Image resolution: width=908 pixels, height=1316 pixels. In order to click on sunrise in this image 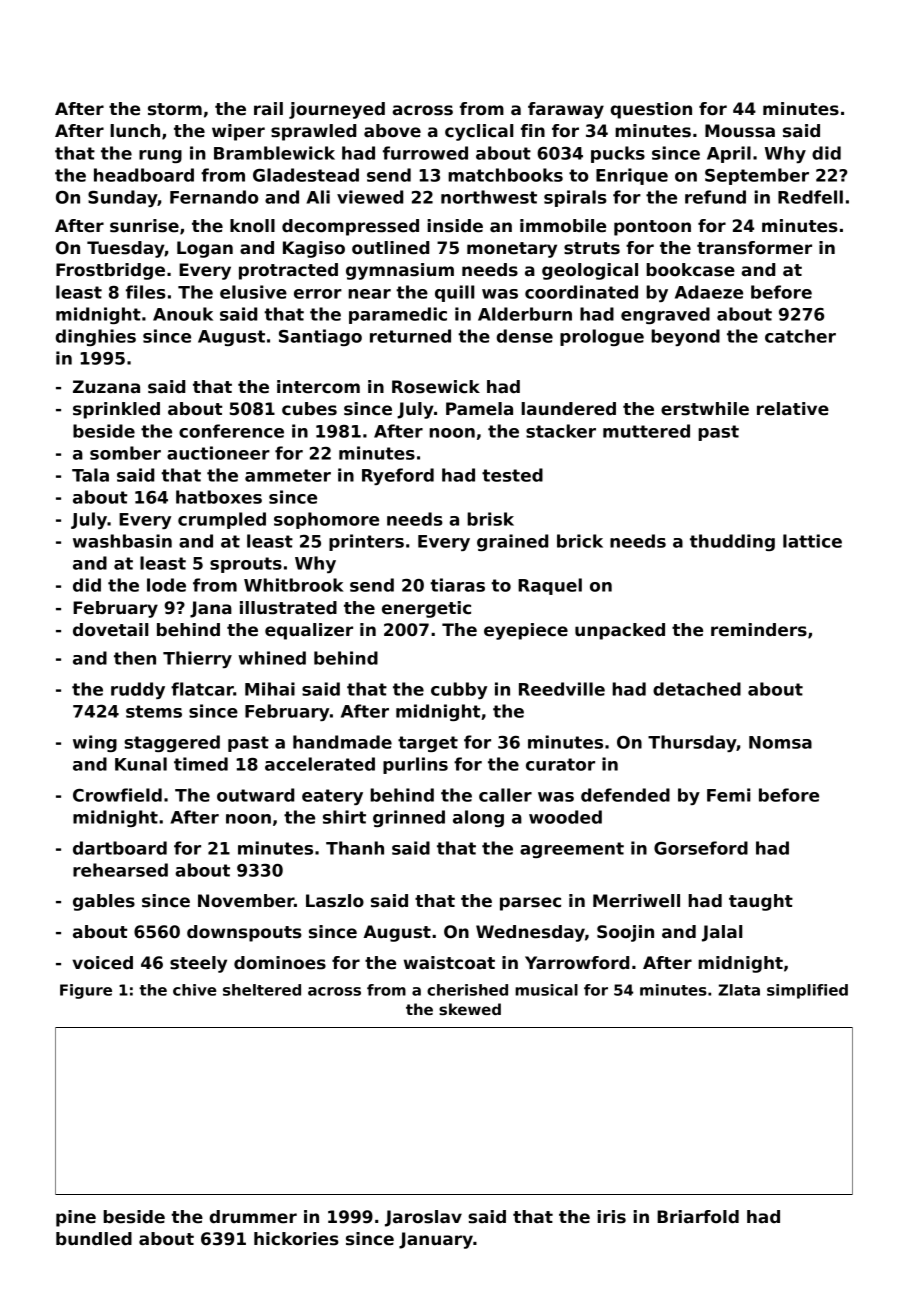, I will do `click(144, 226)`.
